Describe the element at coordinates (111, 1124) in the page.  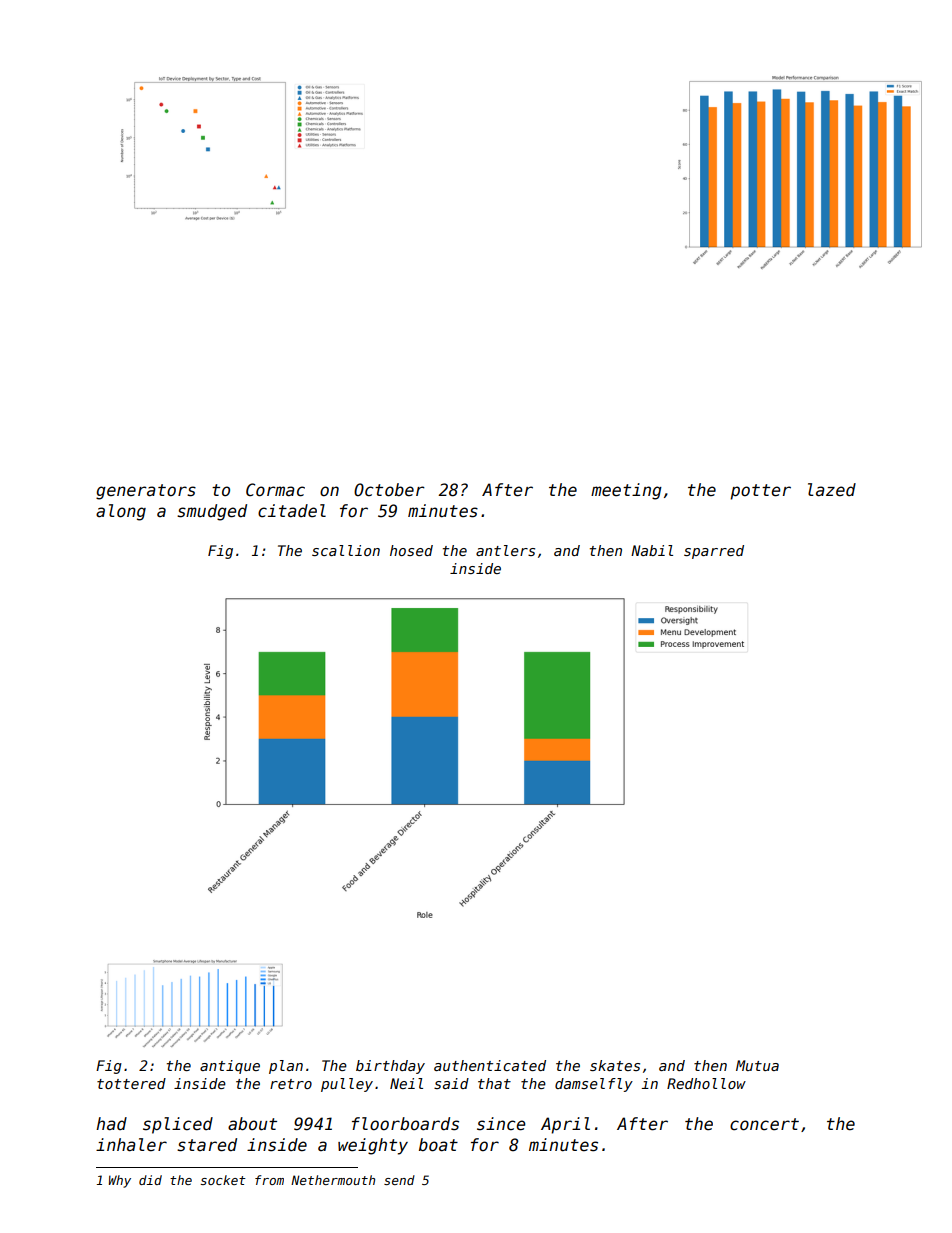
I see `had` at that location.
